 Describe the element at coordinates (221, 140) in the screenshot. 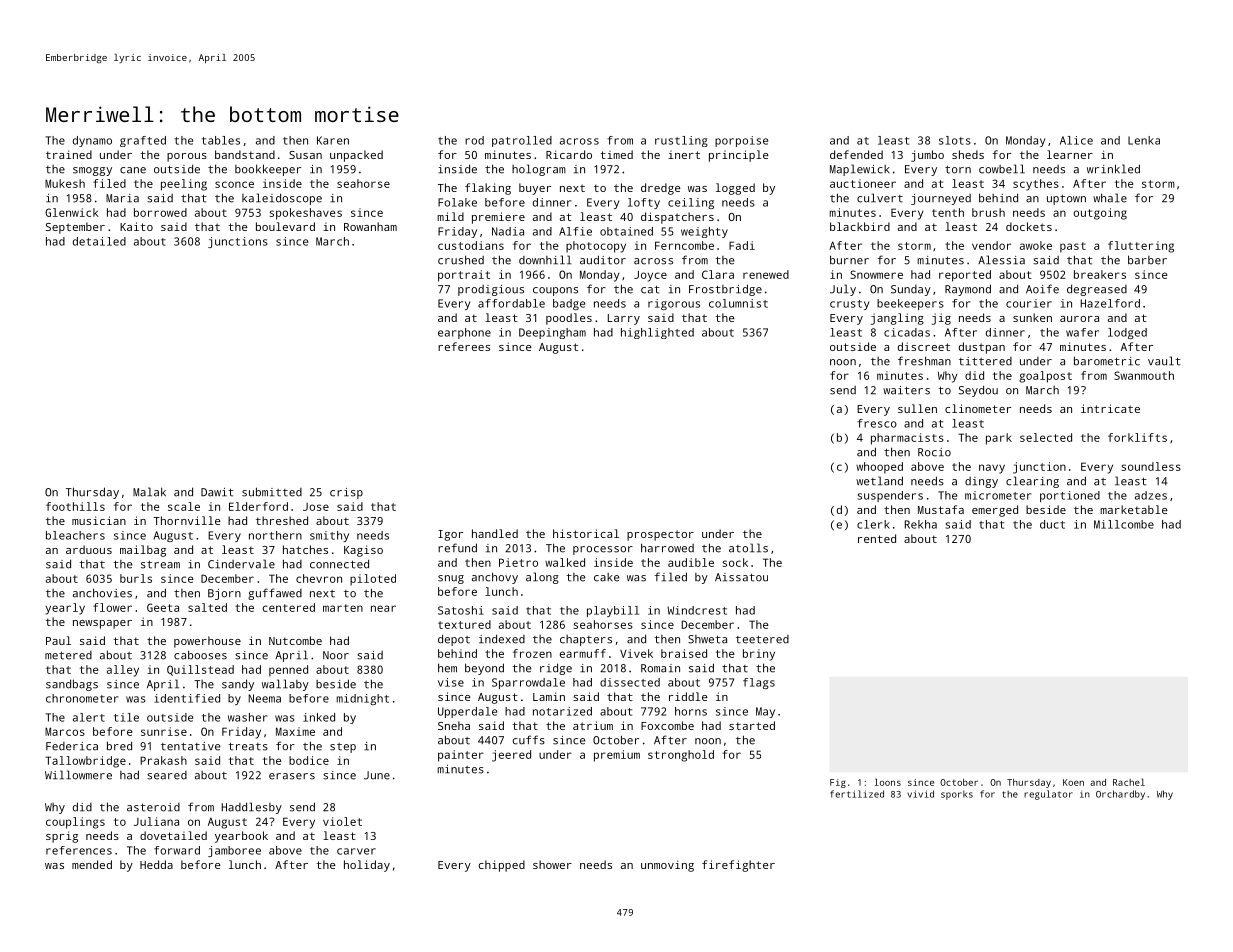

I see `tables` at that location.
